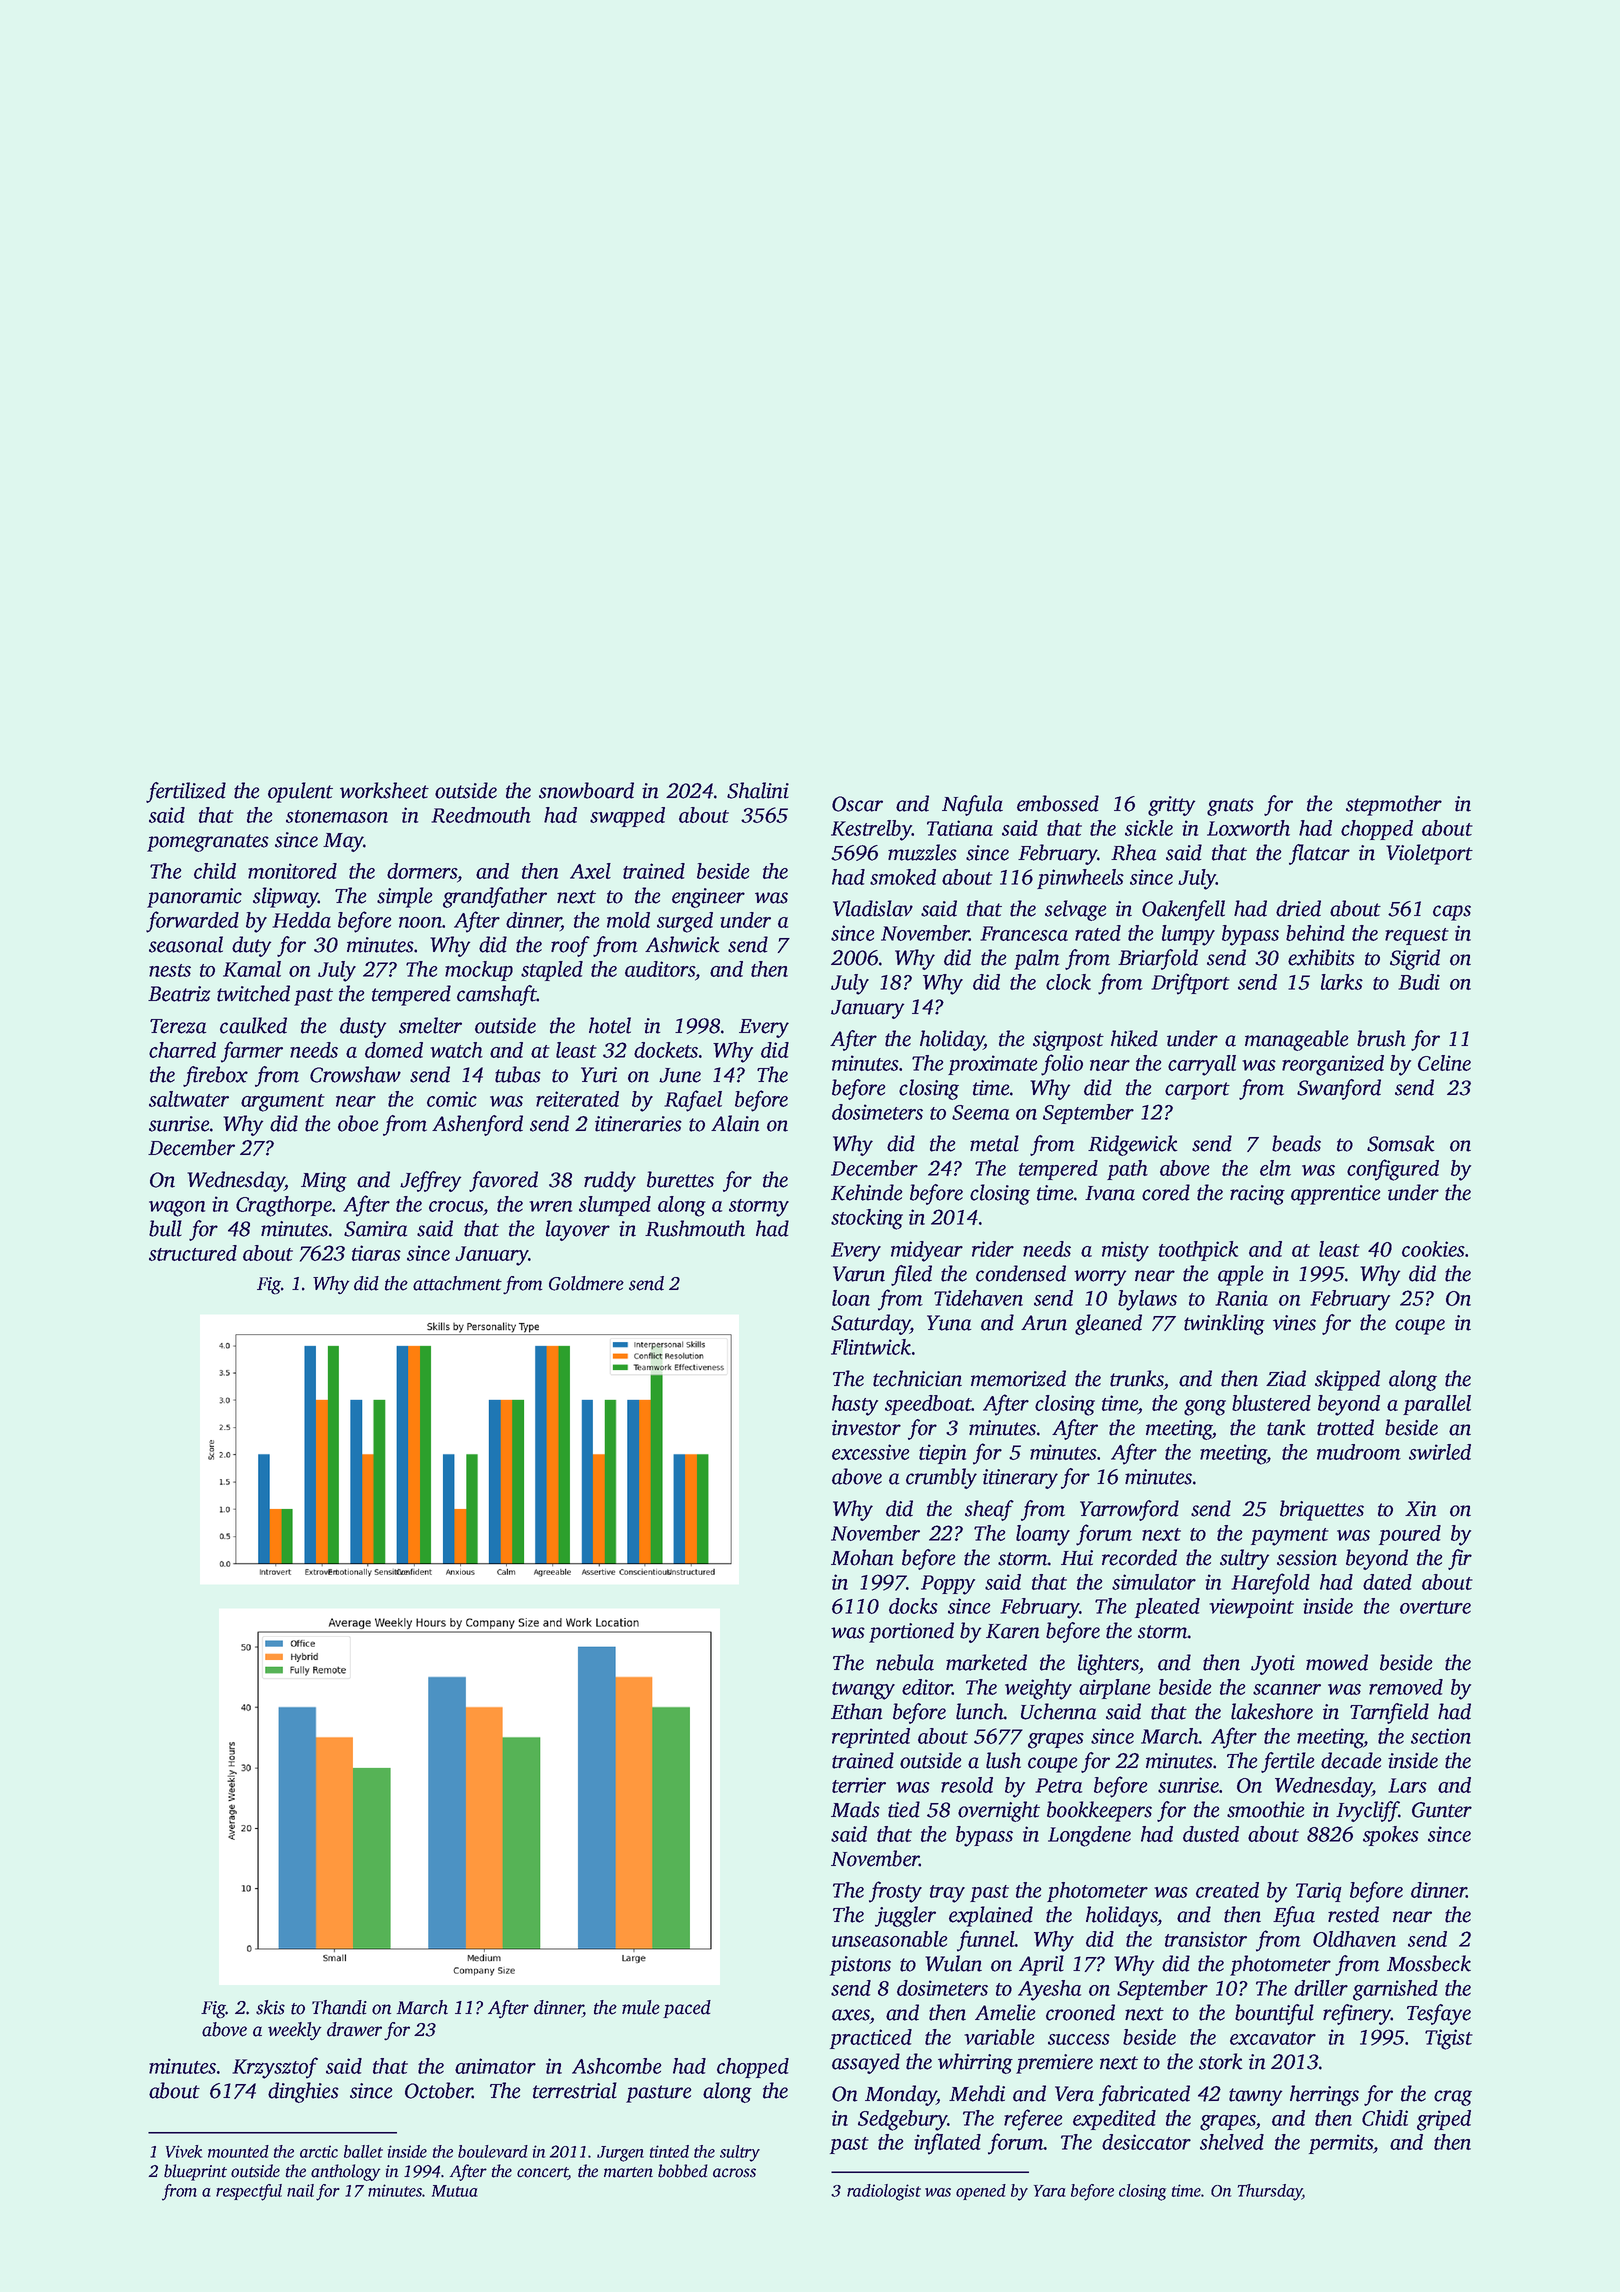 The height and width of the page is (2292, 1620). Describe the element at coordinates (1257, 1195) in the page. I see `racing` at that location.
